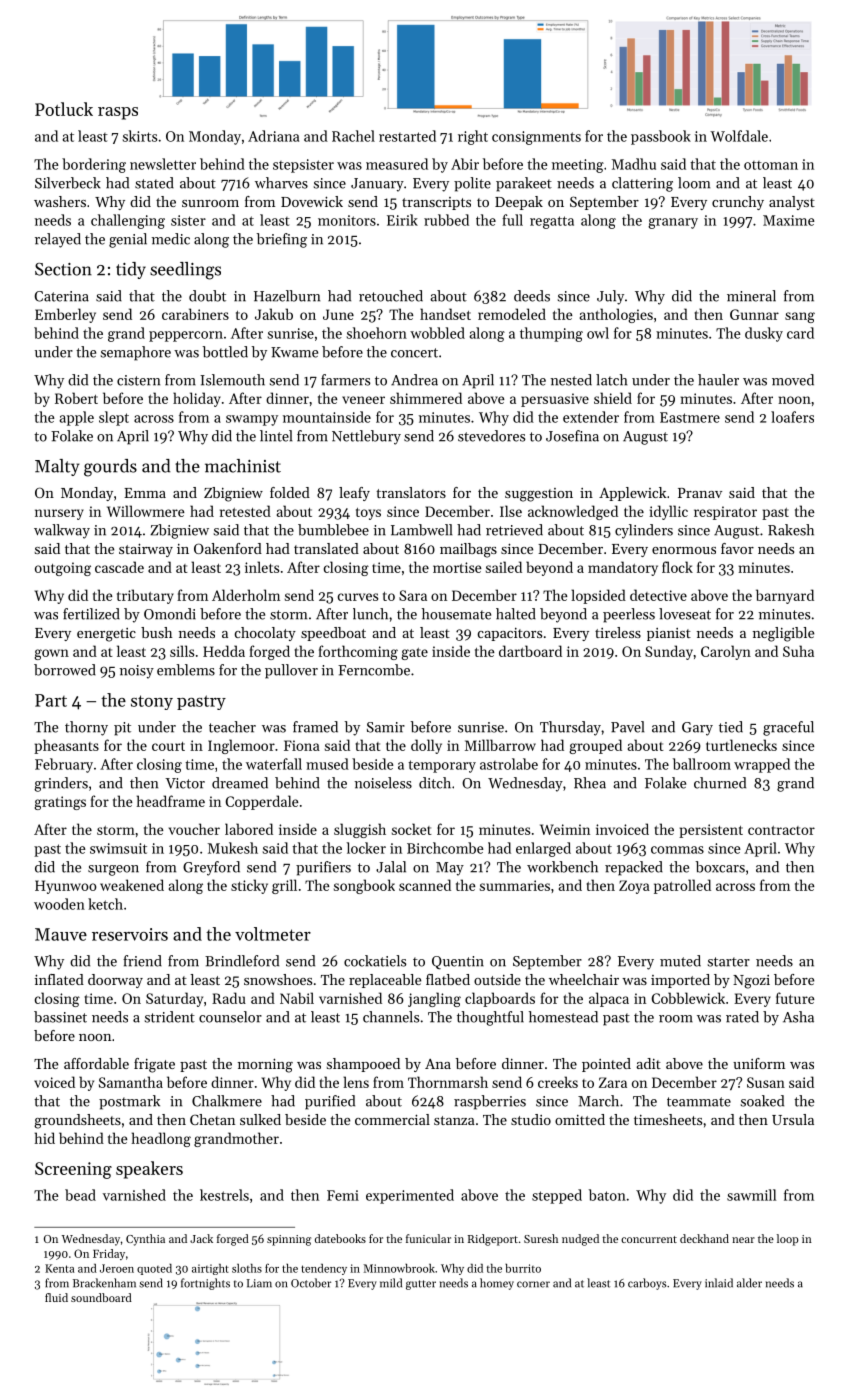  Describe the element at coordinates (249, 886) in the screenshot. I see `sticky` at that location.
